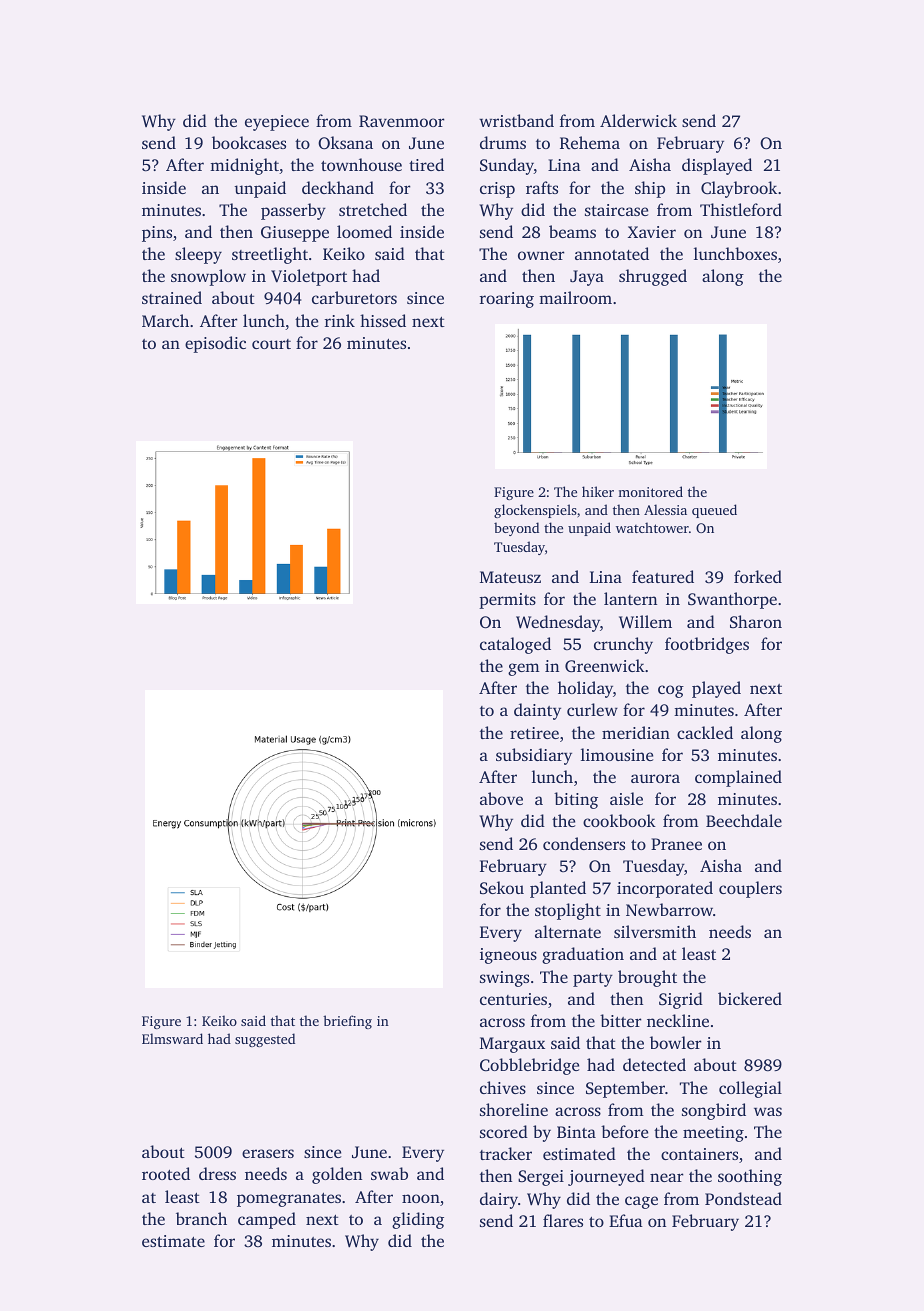 The image size is (924, 1311). I want to click on Ravenmoor, so click(402, 121).
